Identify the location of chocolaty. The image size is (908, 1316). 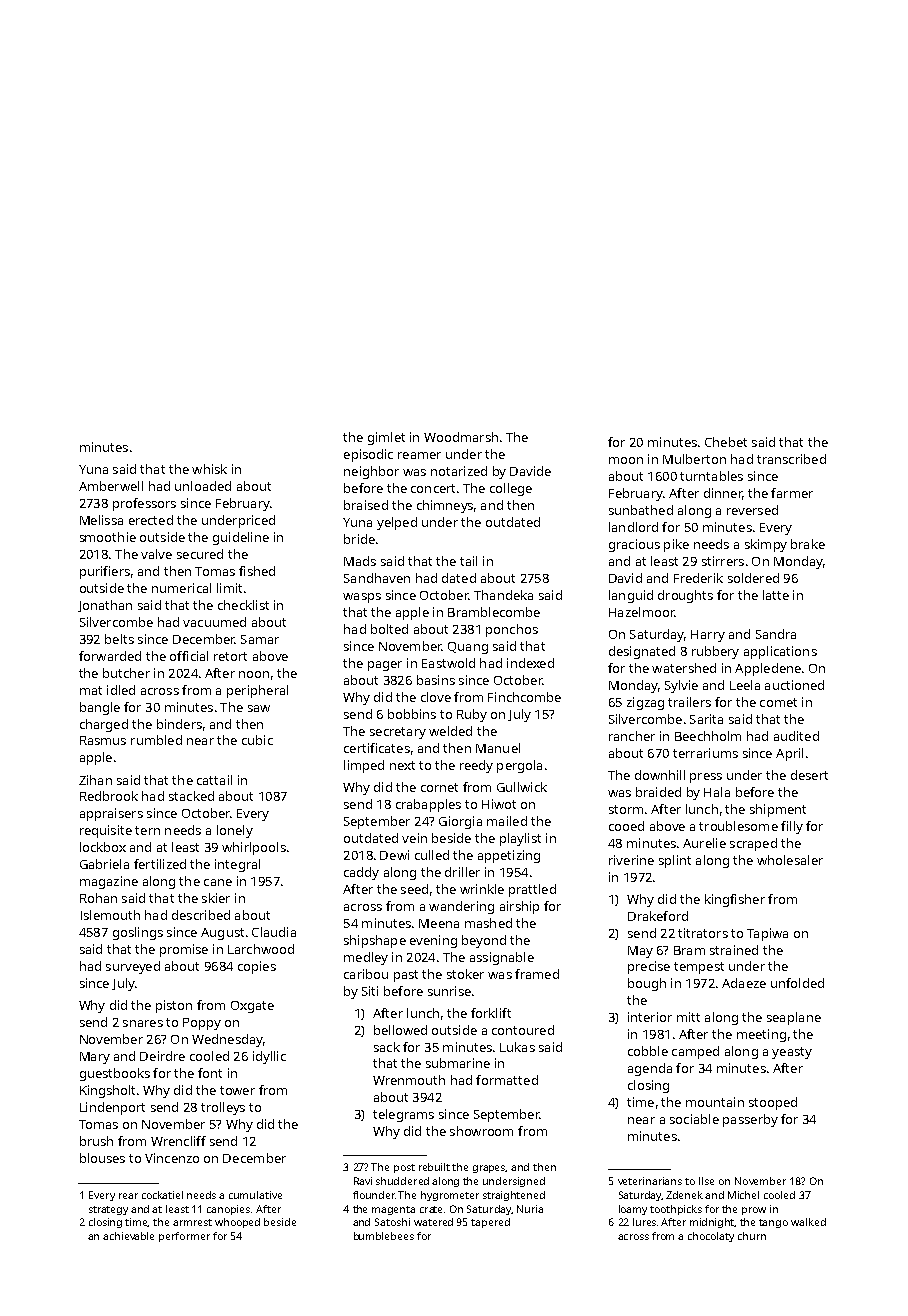
(711, 1237).
